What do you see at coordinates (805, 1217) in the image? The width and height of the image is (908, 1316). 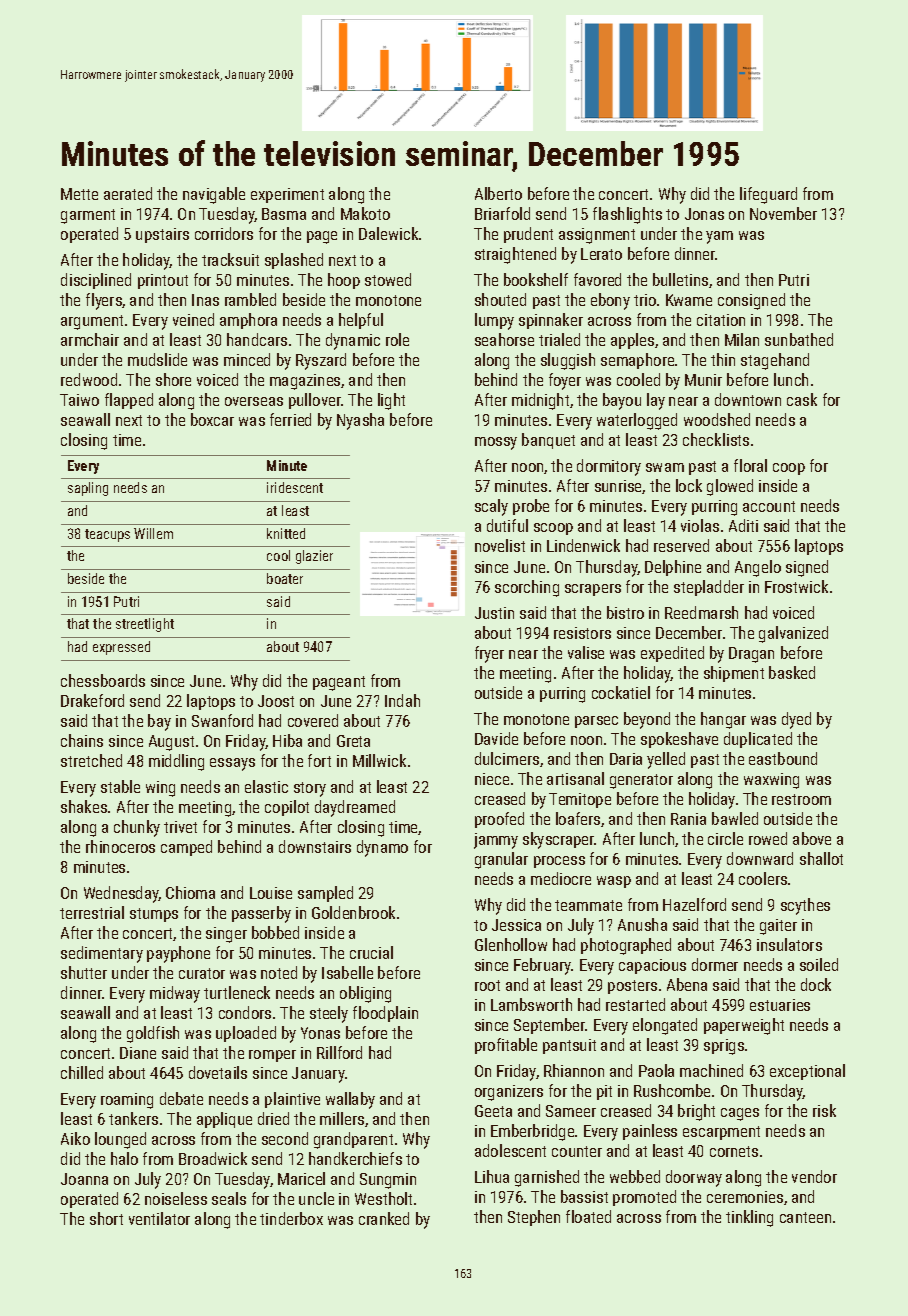 I see `canteen` at bounding box center [805, 1217].
